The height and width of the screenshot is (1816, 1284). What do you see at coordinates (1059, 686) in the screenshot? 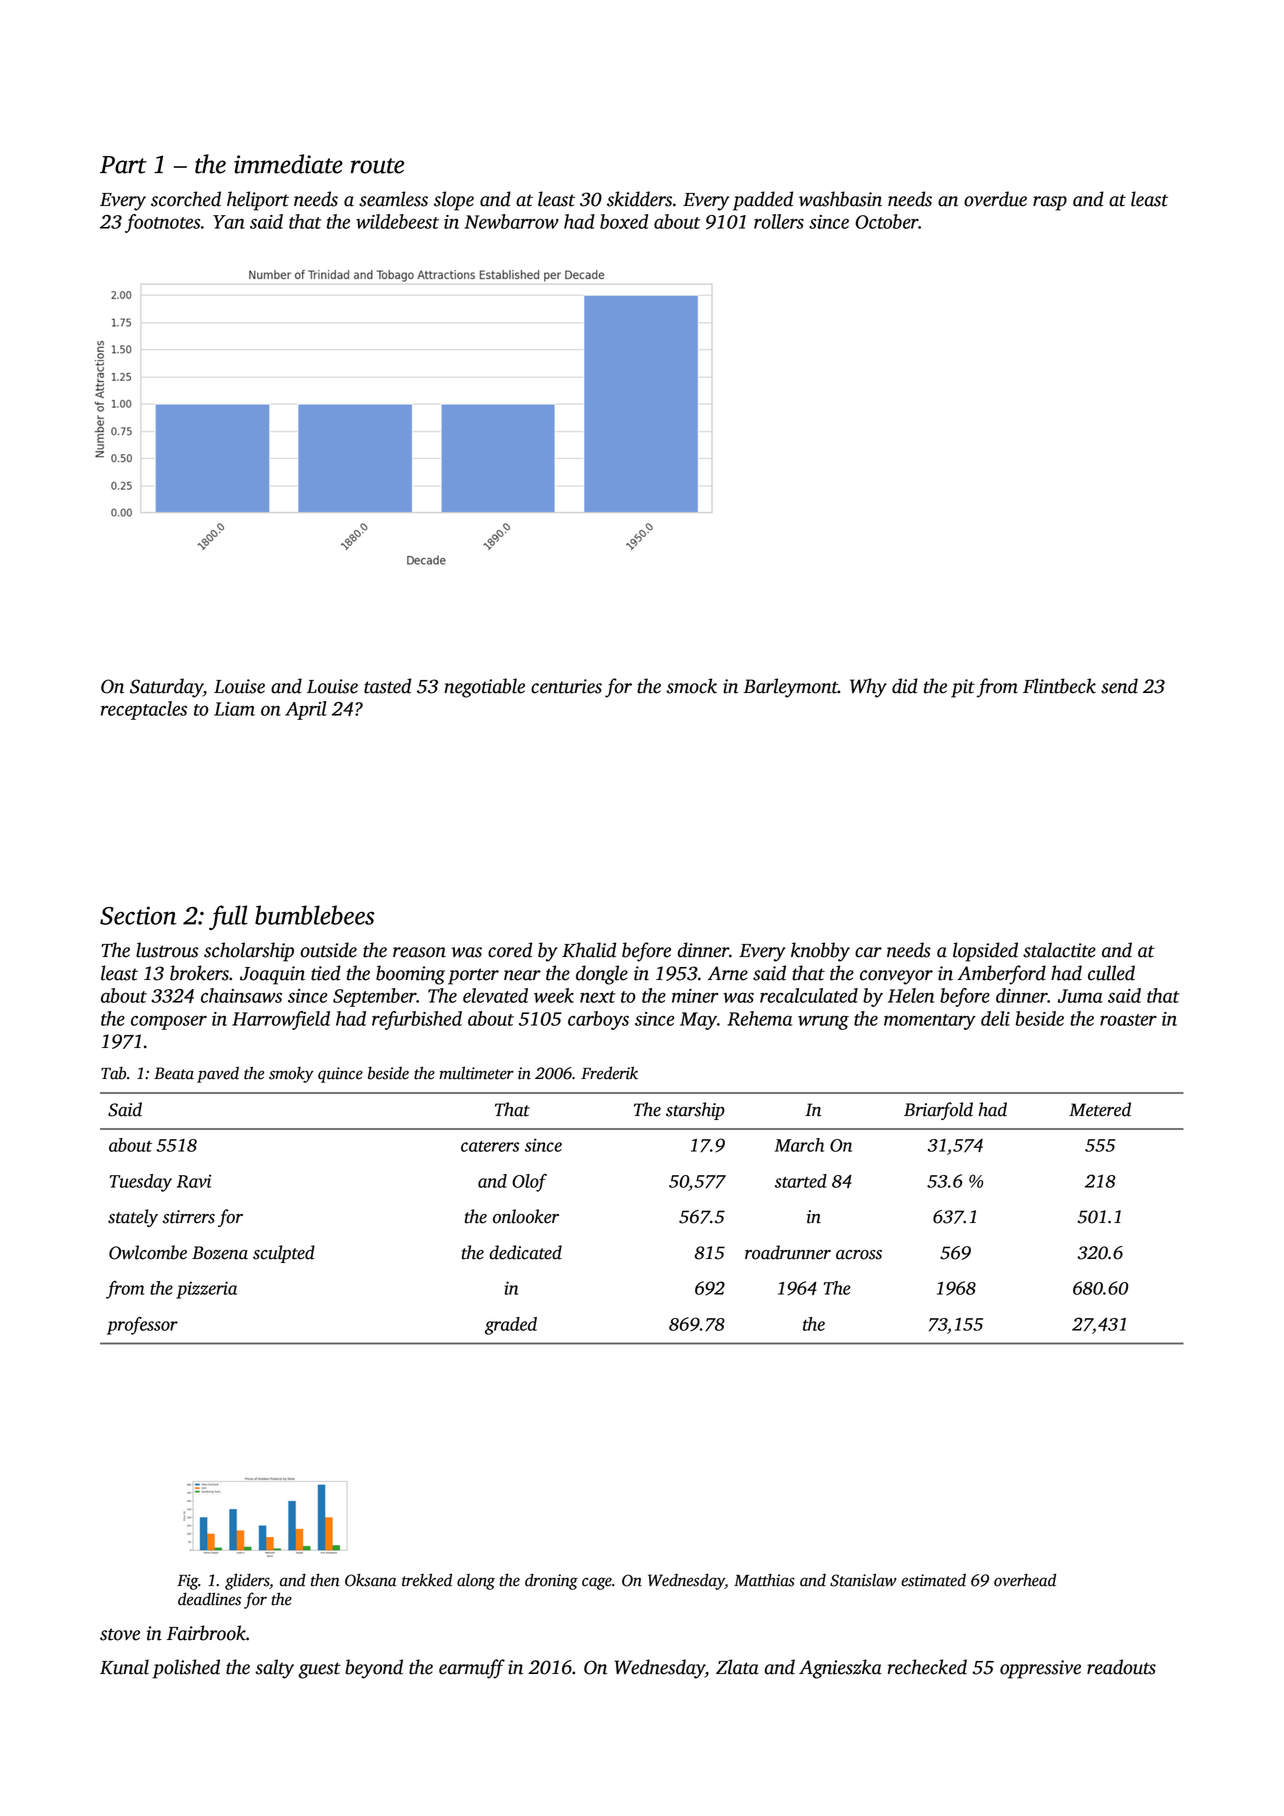
I see `Flintbeck` at bounding box center [1059, 686].
